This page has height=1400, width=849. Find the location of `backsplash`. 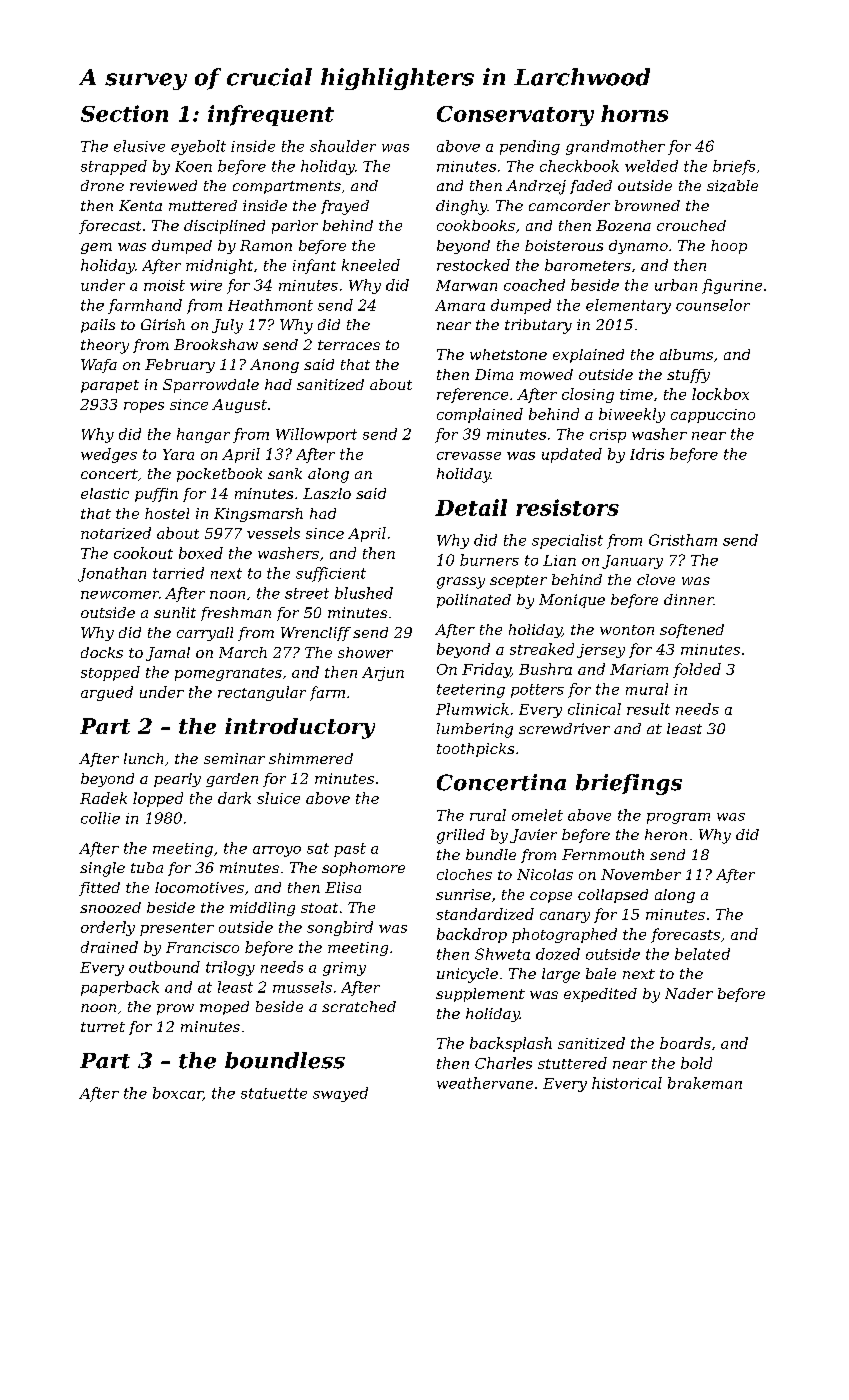

backsplash is located at coordinates (511, 1044).
